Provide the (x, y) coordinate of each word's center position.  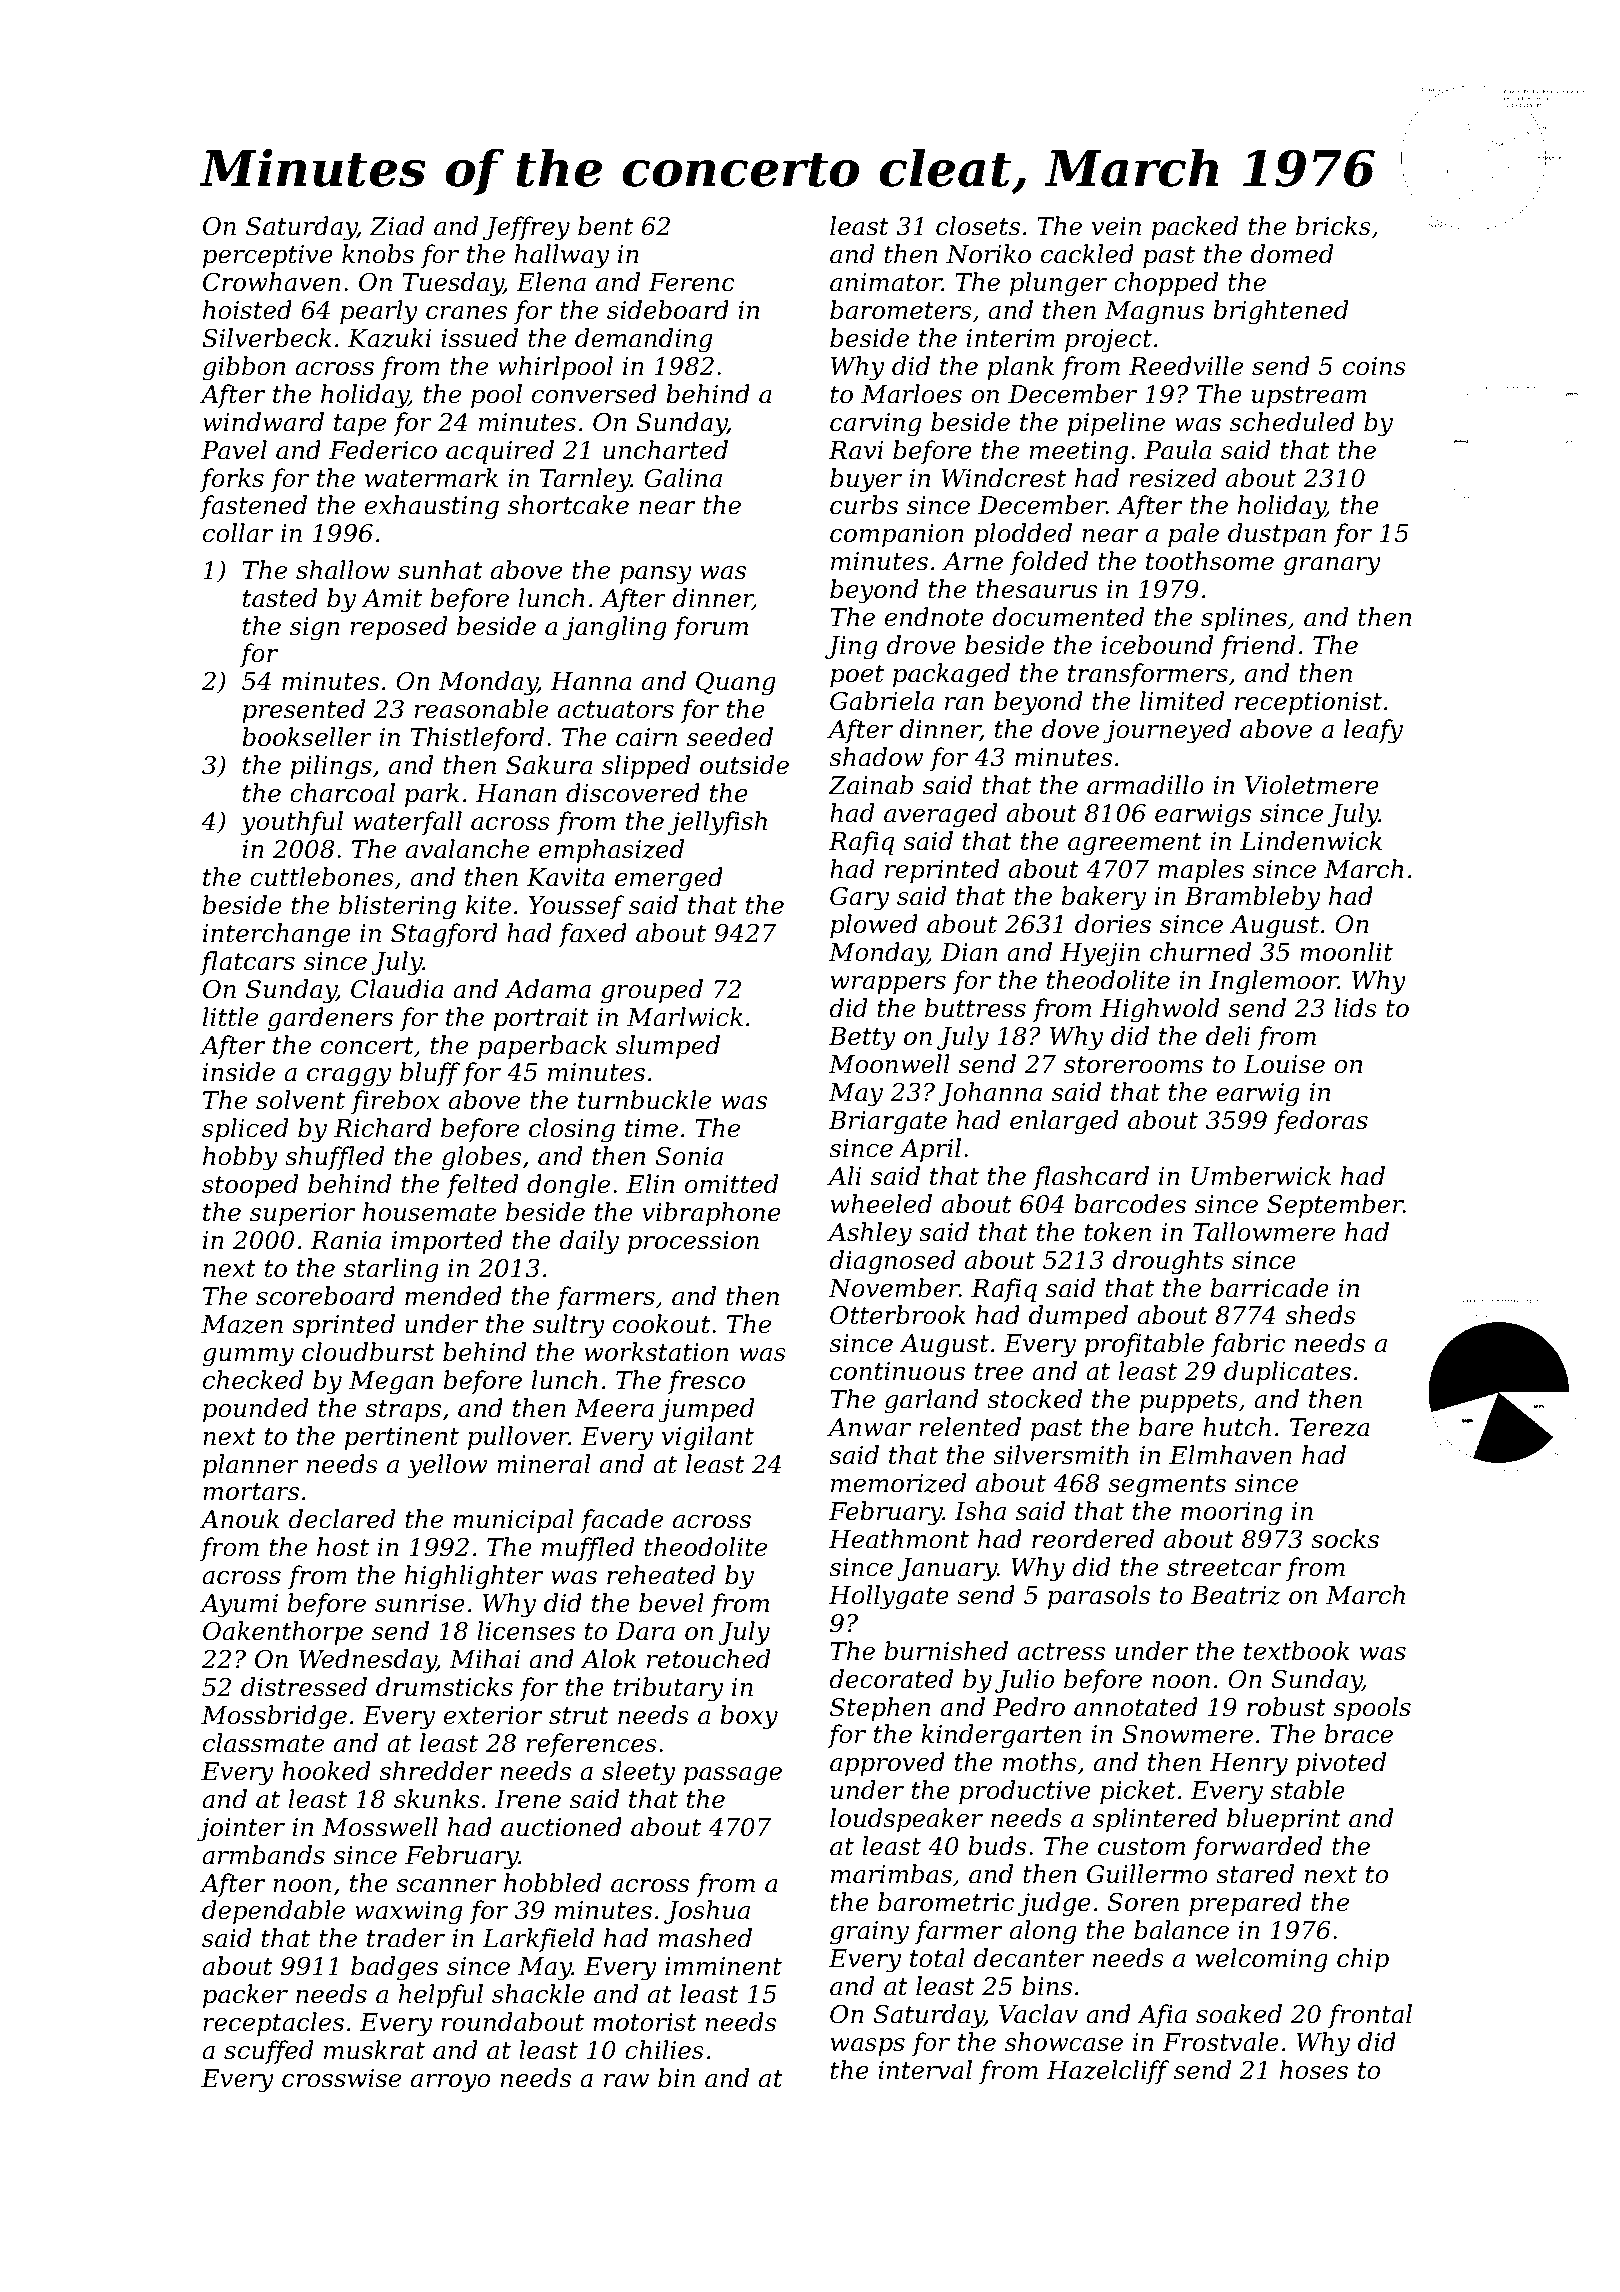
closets (978, 226)
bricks (1333, 226)
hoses (1314, 2070)
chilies (664, 2050)
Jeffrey (526, 228)
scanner (446, 1886)
